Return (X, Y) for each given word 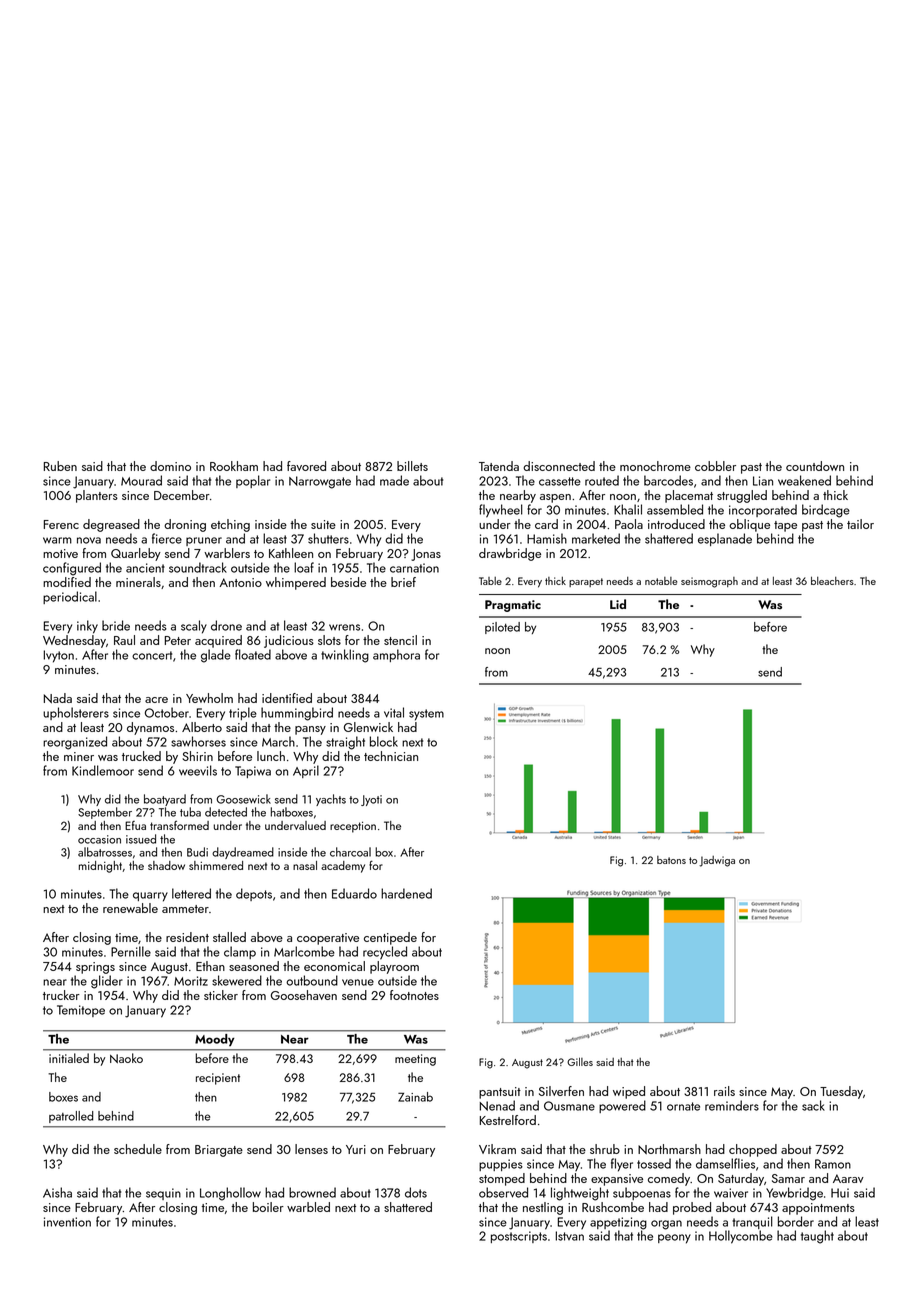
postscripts (519, 1237)
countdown (815, 466)
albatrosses (105, 852)
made (394, 480)
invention (67, 1222)
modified (67, 582)
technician (391, 756)
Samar (788, 1178)
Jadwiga (717, 861)
